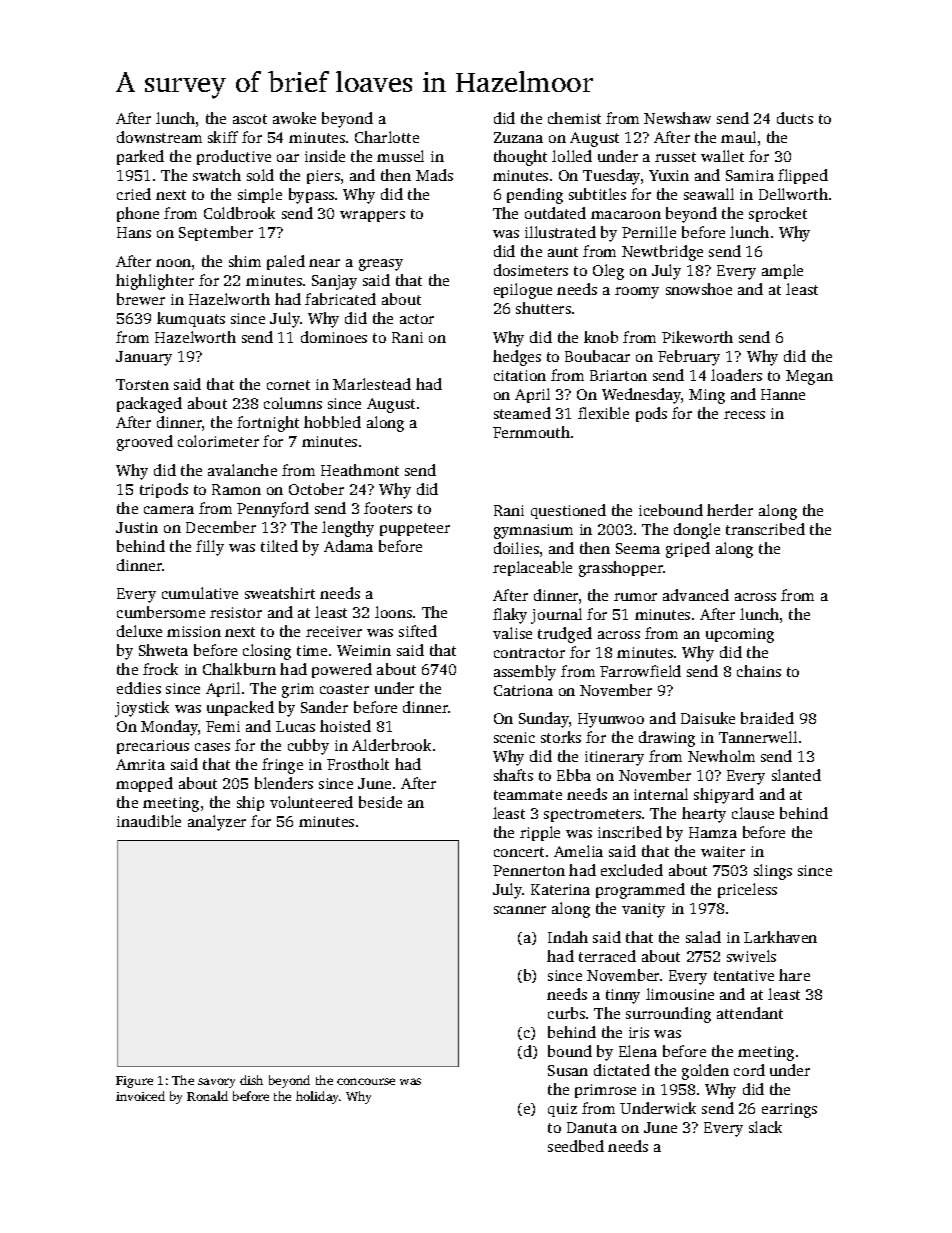 This document has width=952, height=1233. Describe the element at coordinates (516, 548) in the document. I see `doilies` at that location.
